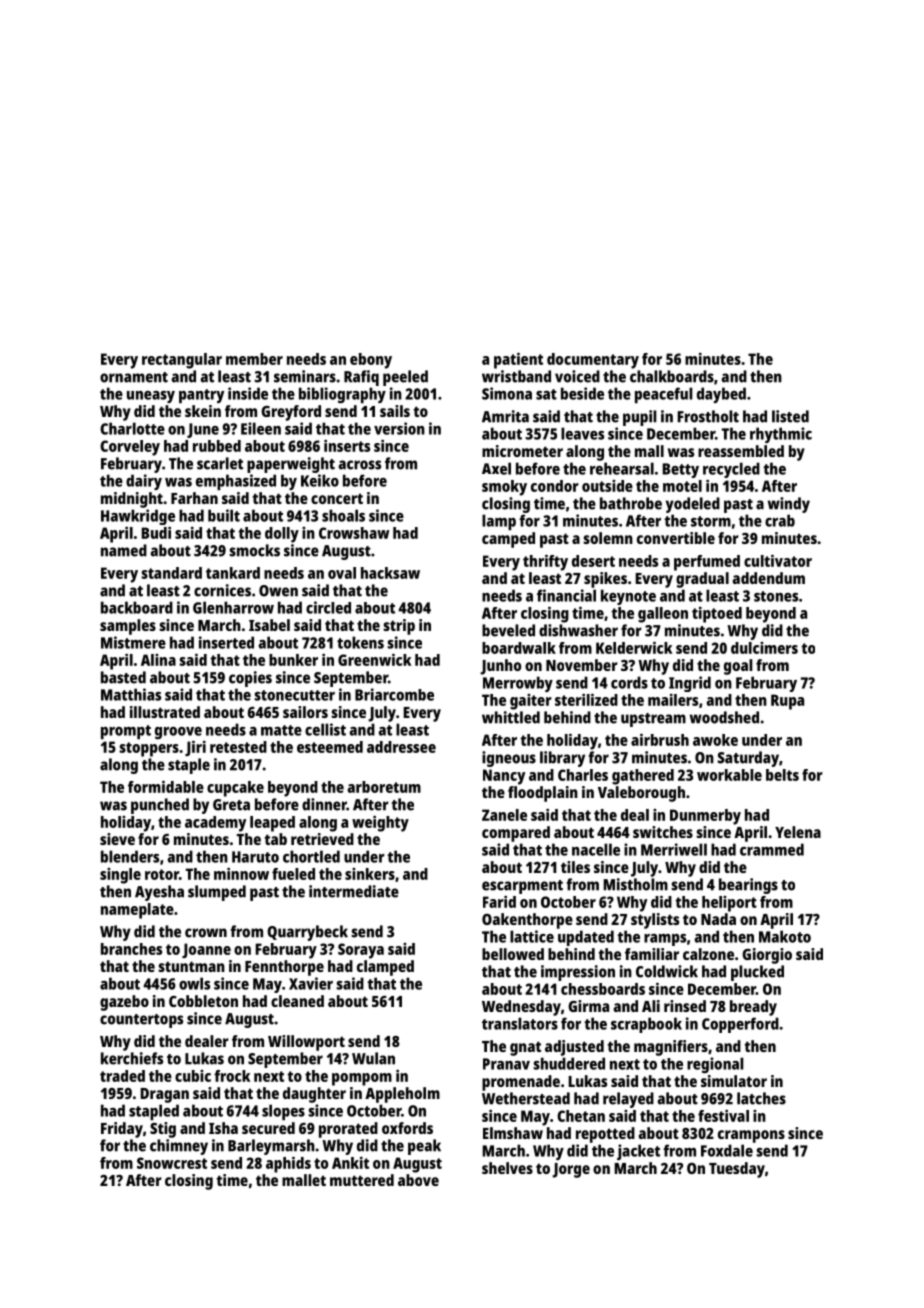  What do you see at coordinates (165, 712) in the screenshot?
I see `illustrated` at bounding box center [165, 712].
